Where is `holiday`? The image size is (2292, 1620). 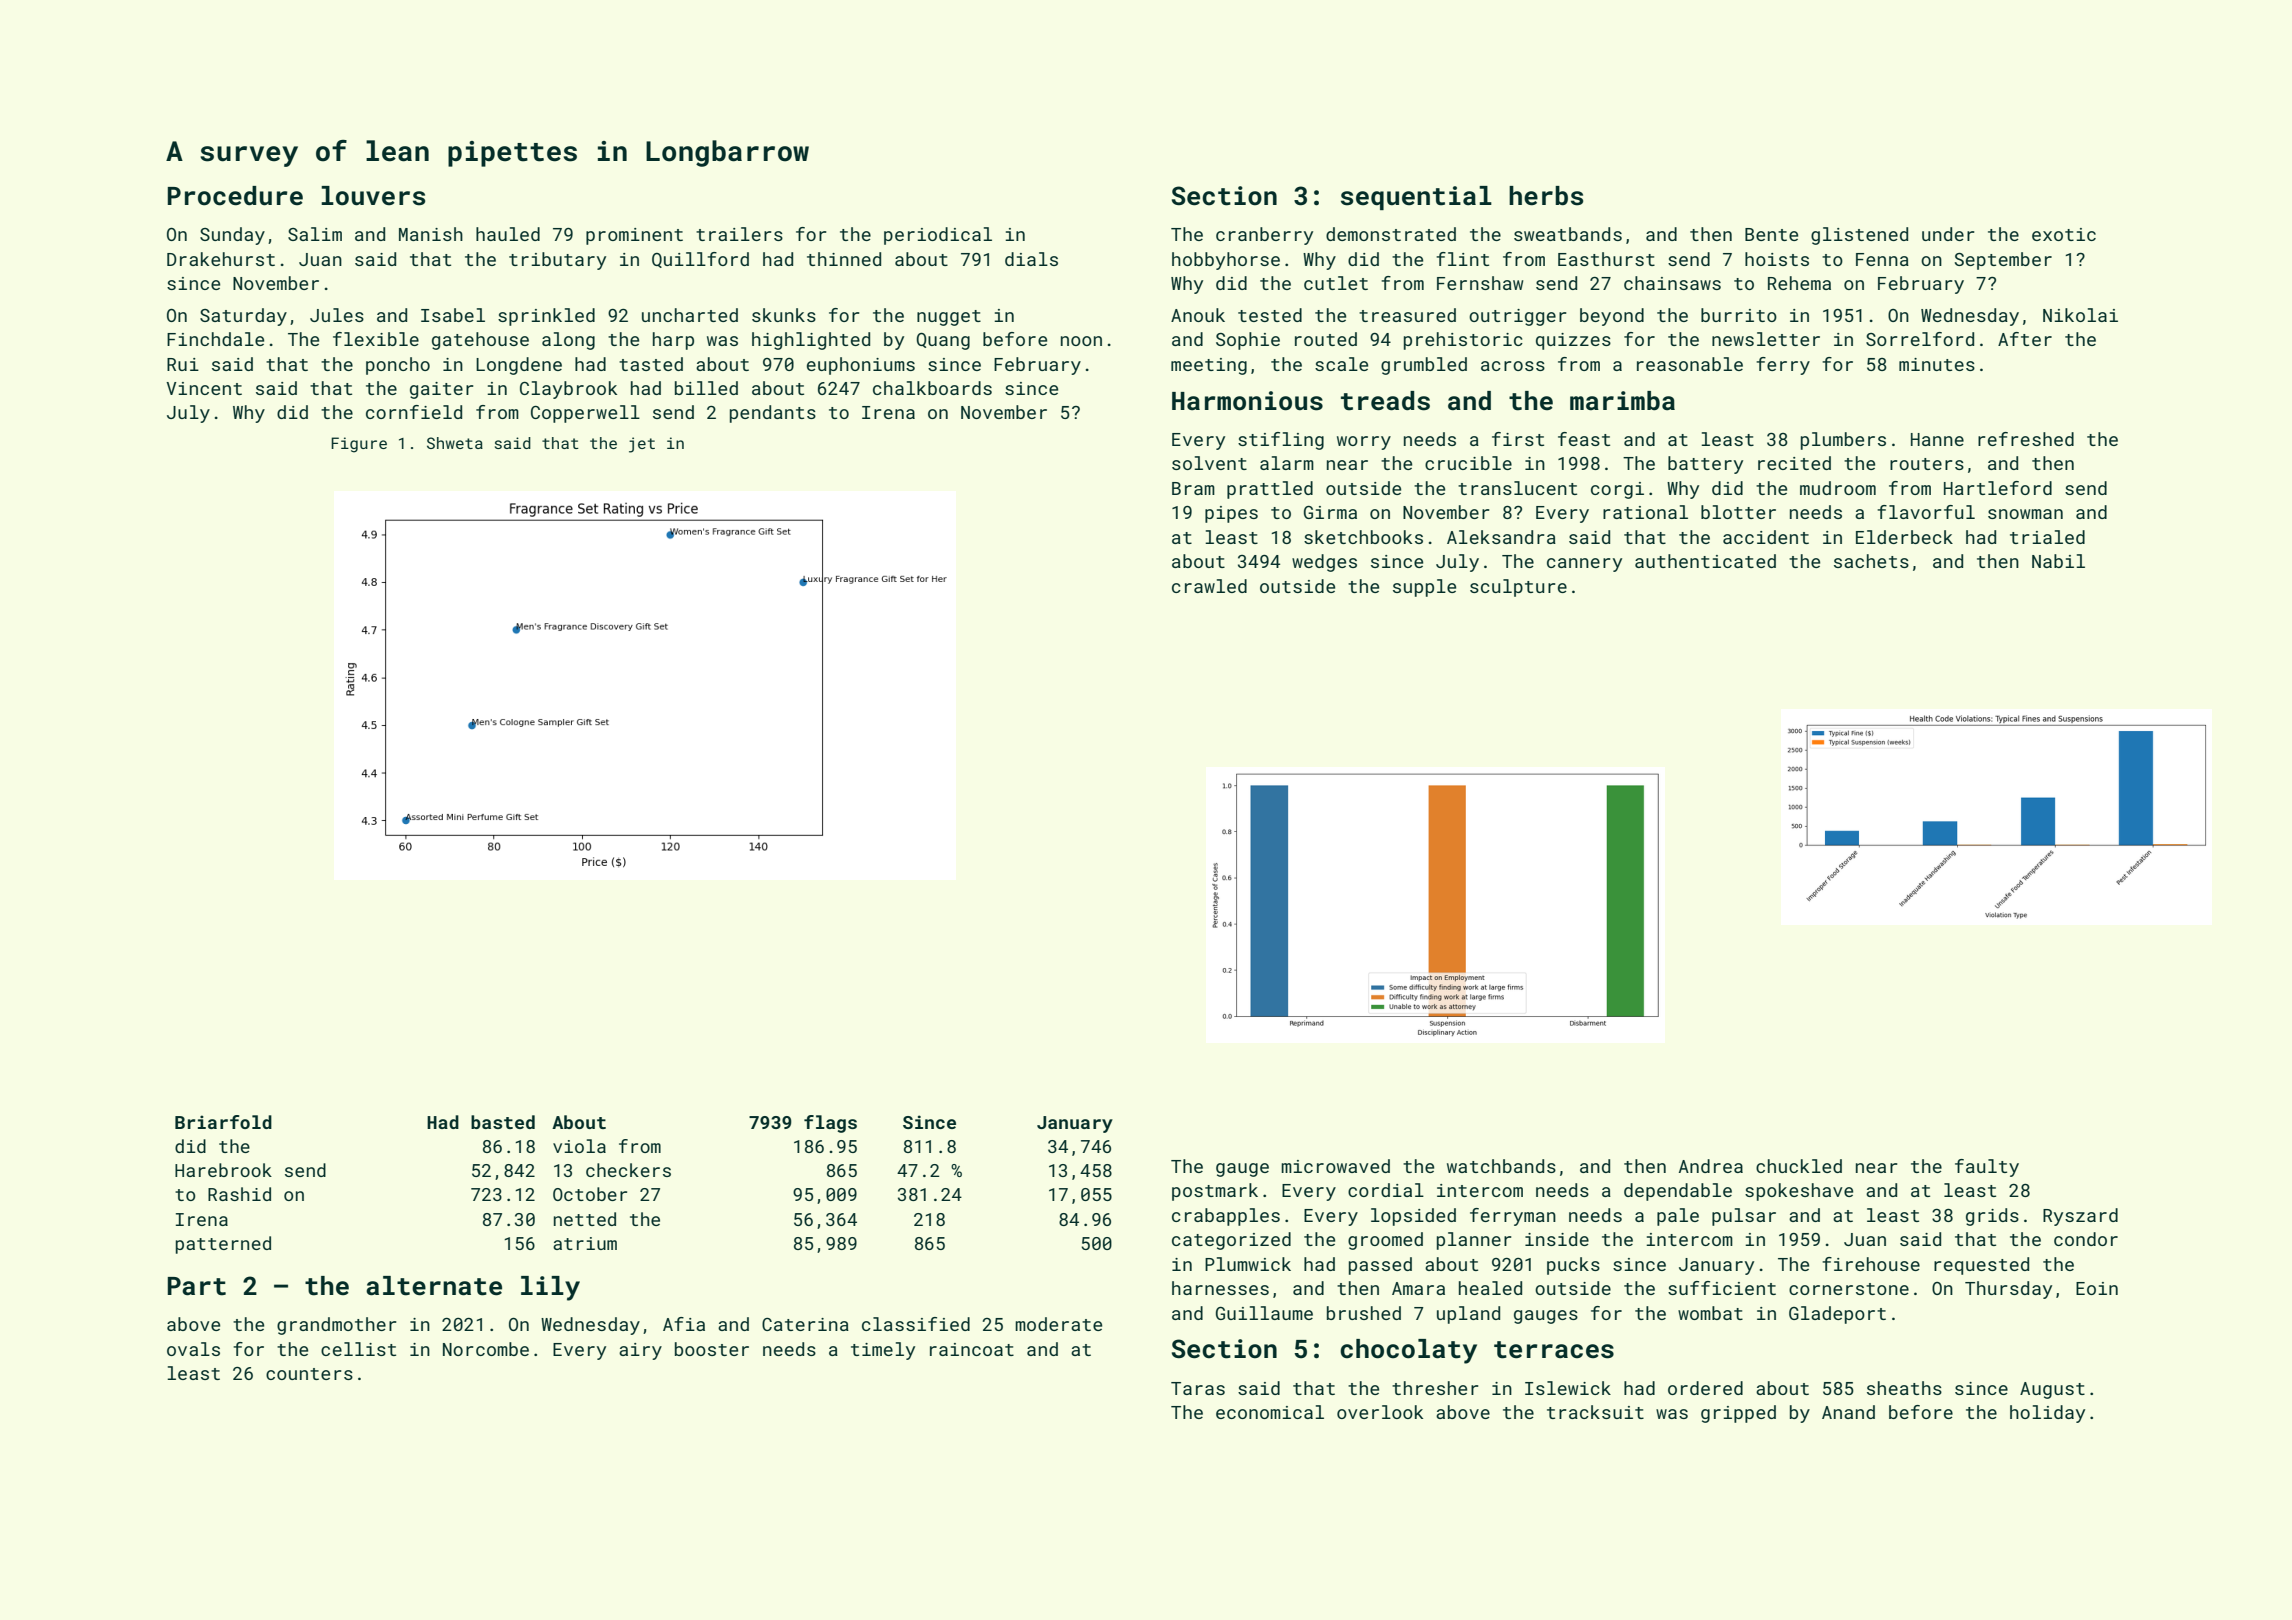
holiday is located at coordinates (2047, 1414).
